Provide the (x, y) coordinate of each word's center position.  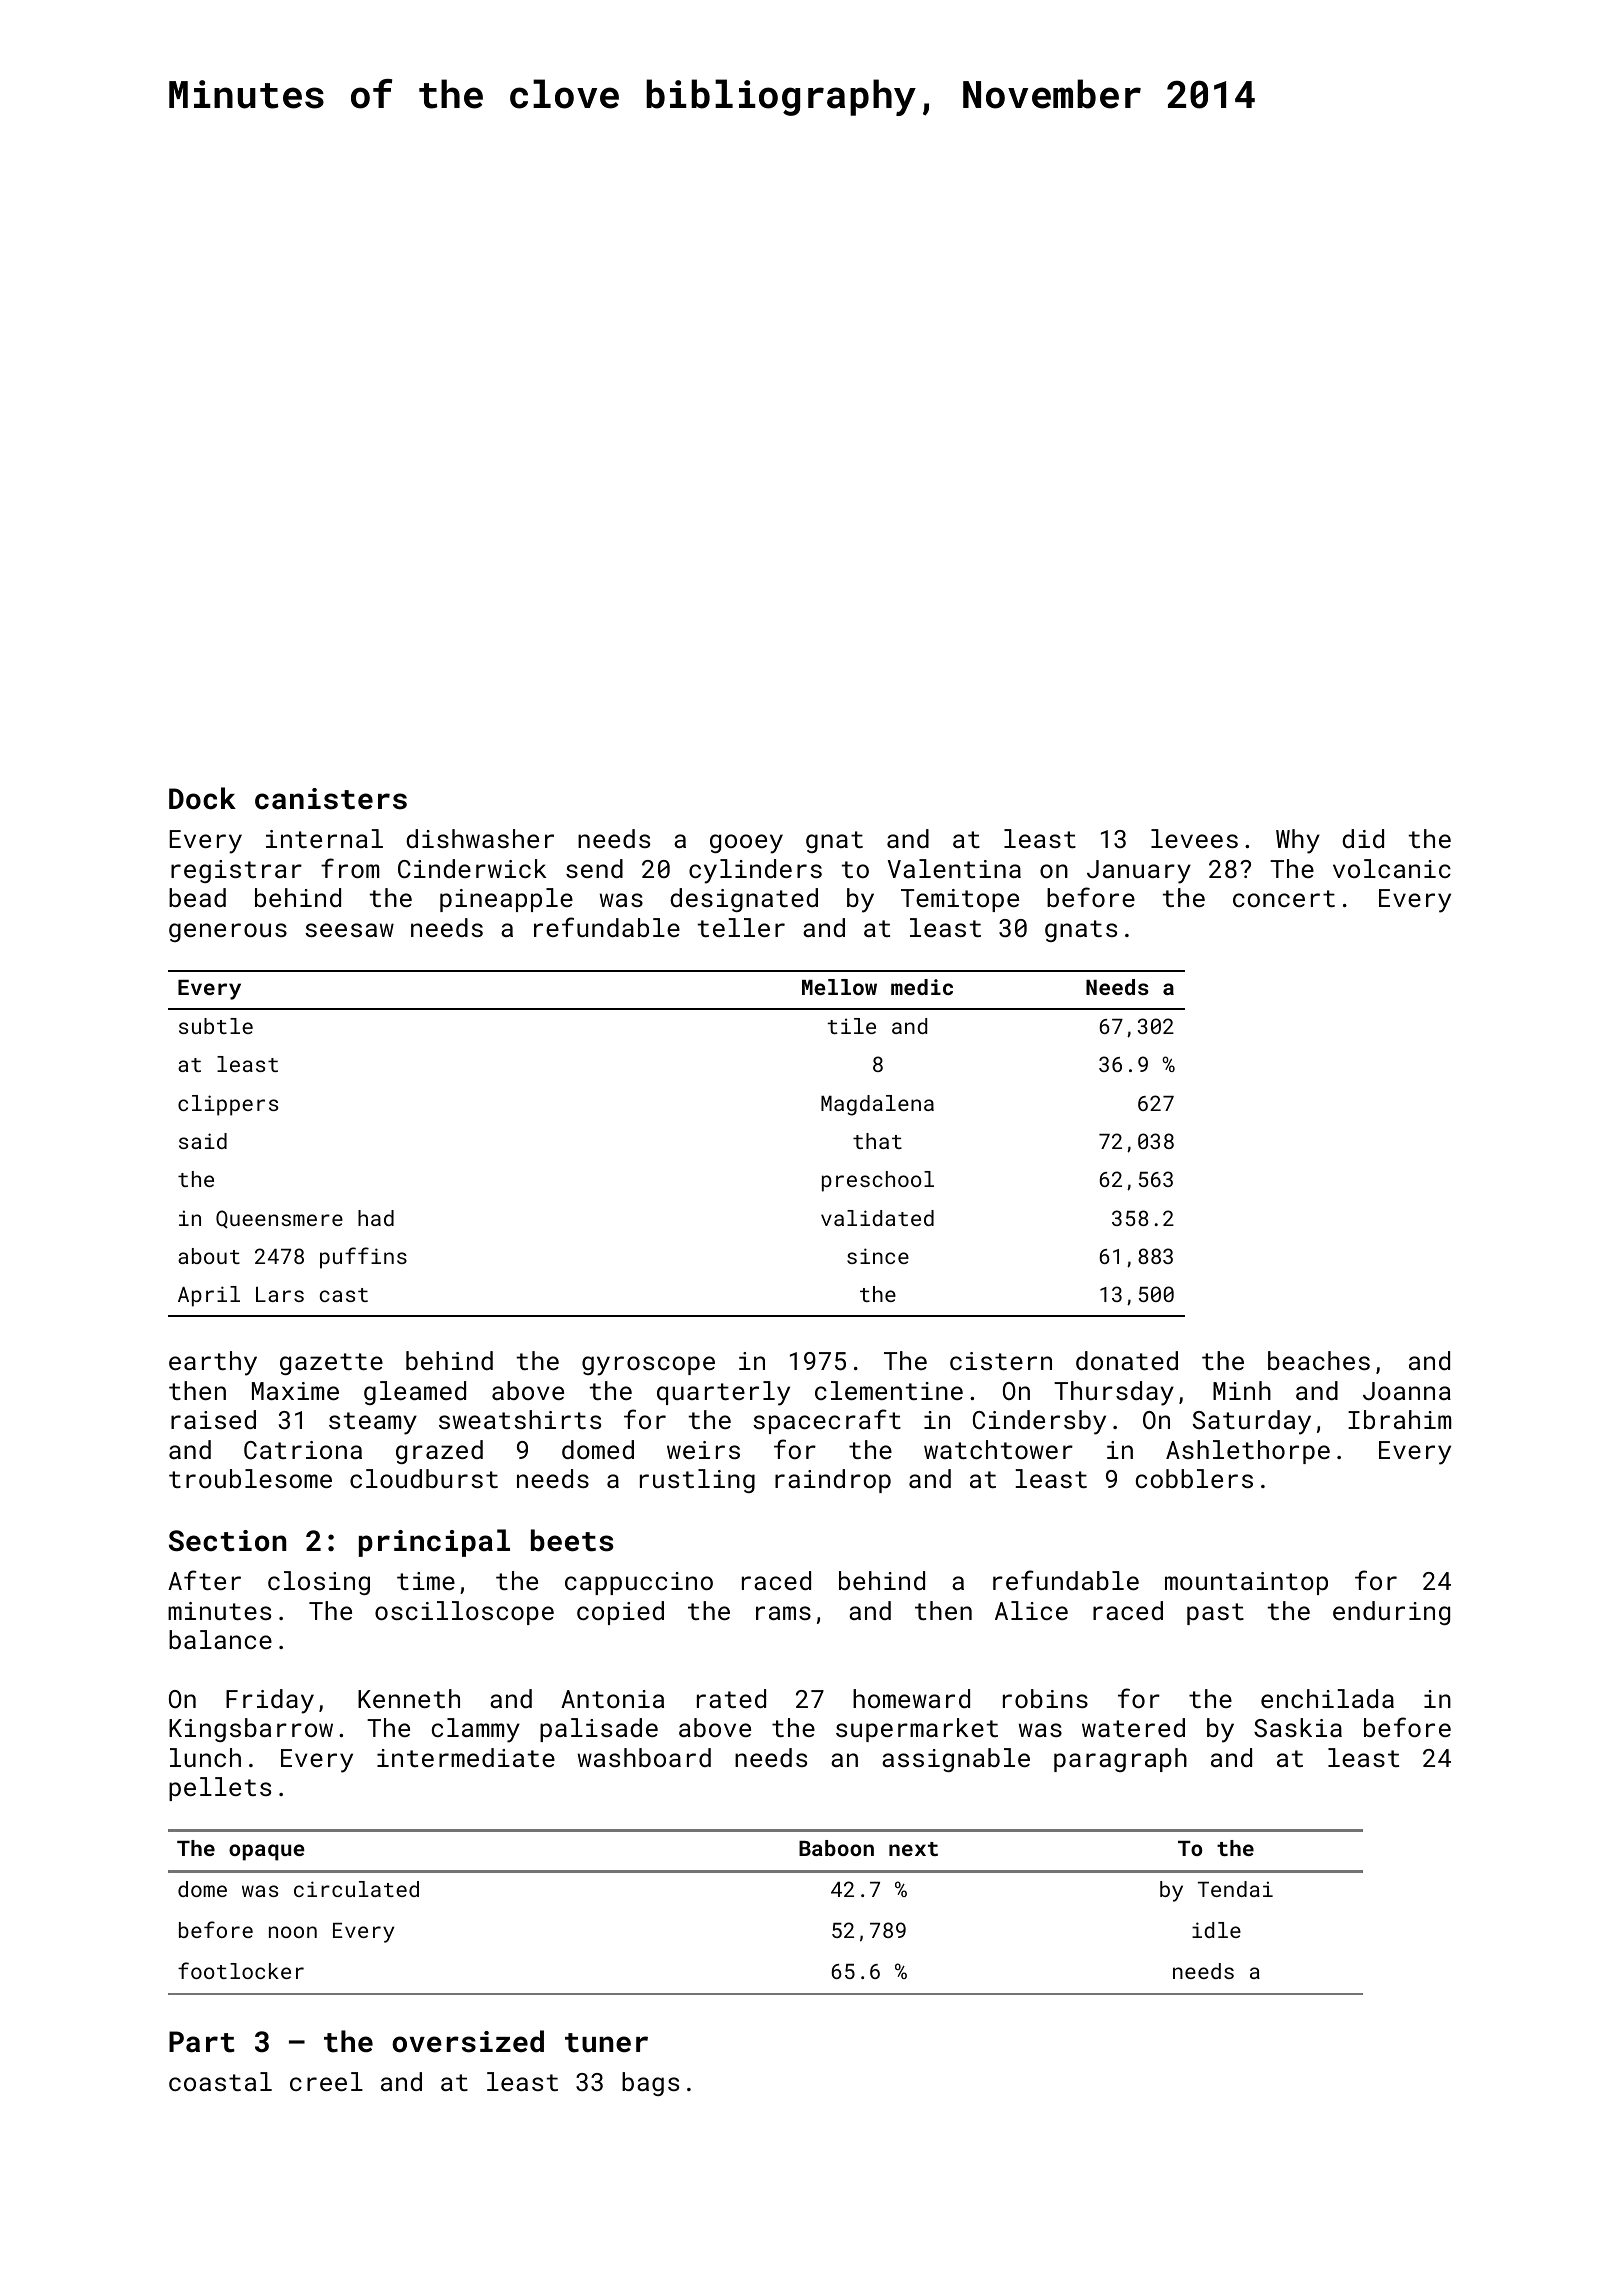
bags (650, 2084)
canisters (331, 799)
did (1363, 838)
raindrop (833, 1481)
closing (319, 1583)
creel (326, 2081)
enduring (1391, 1613)
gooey (746, 844)
